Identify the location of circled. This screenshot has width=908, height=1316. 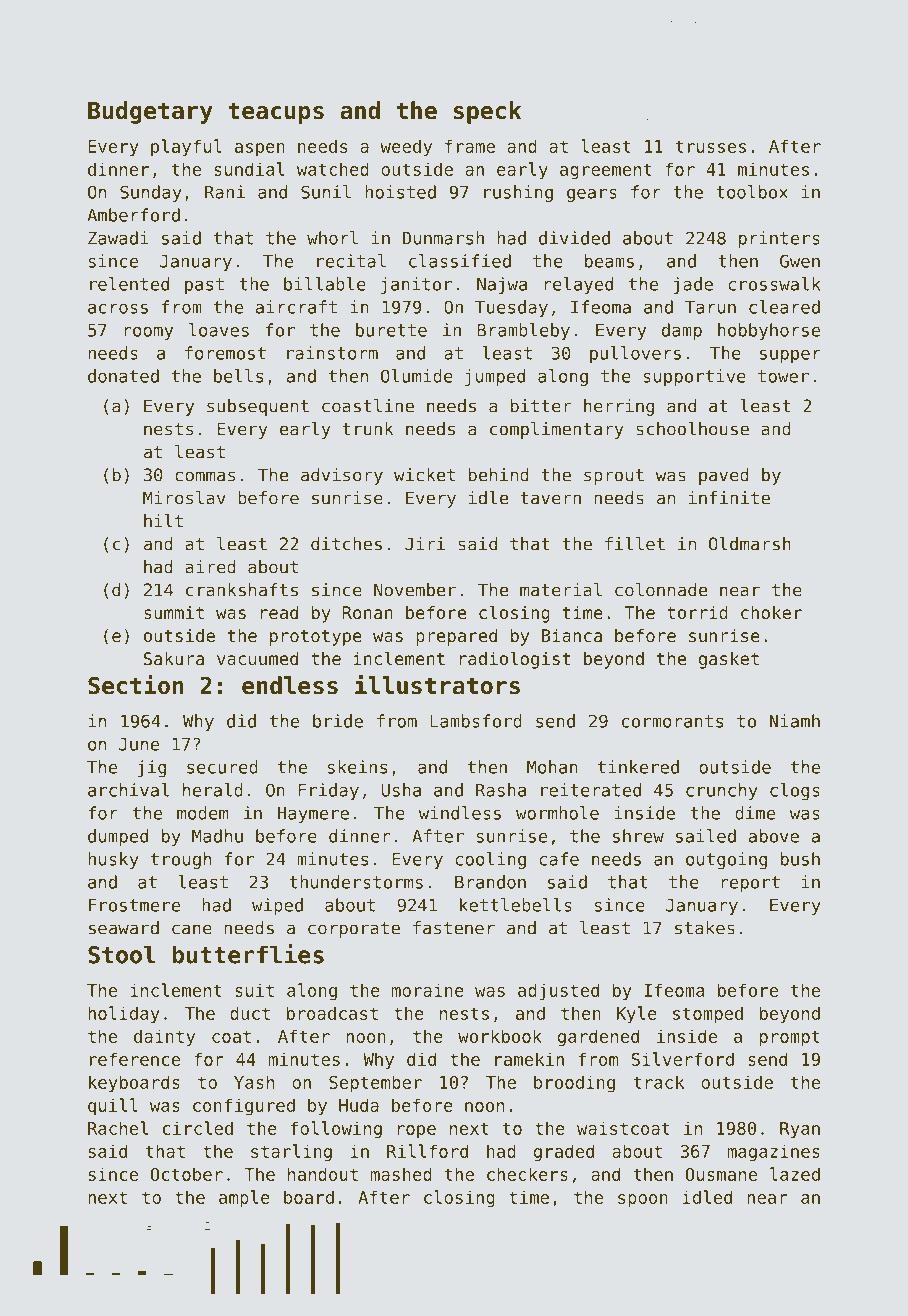
(198, 1128).
